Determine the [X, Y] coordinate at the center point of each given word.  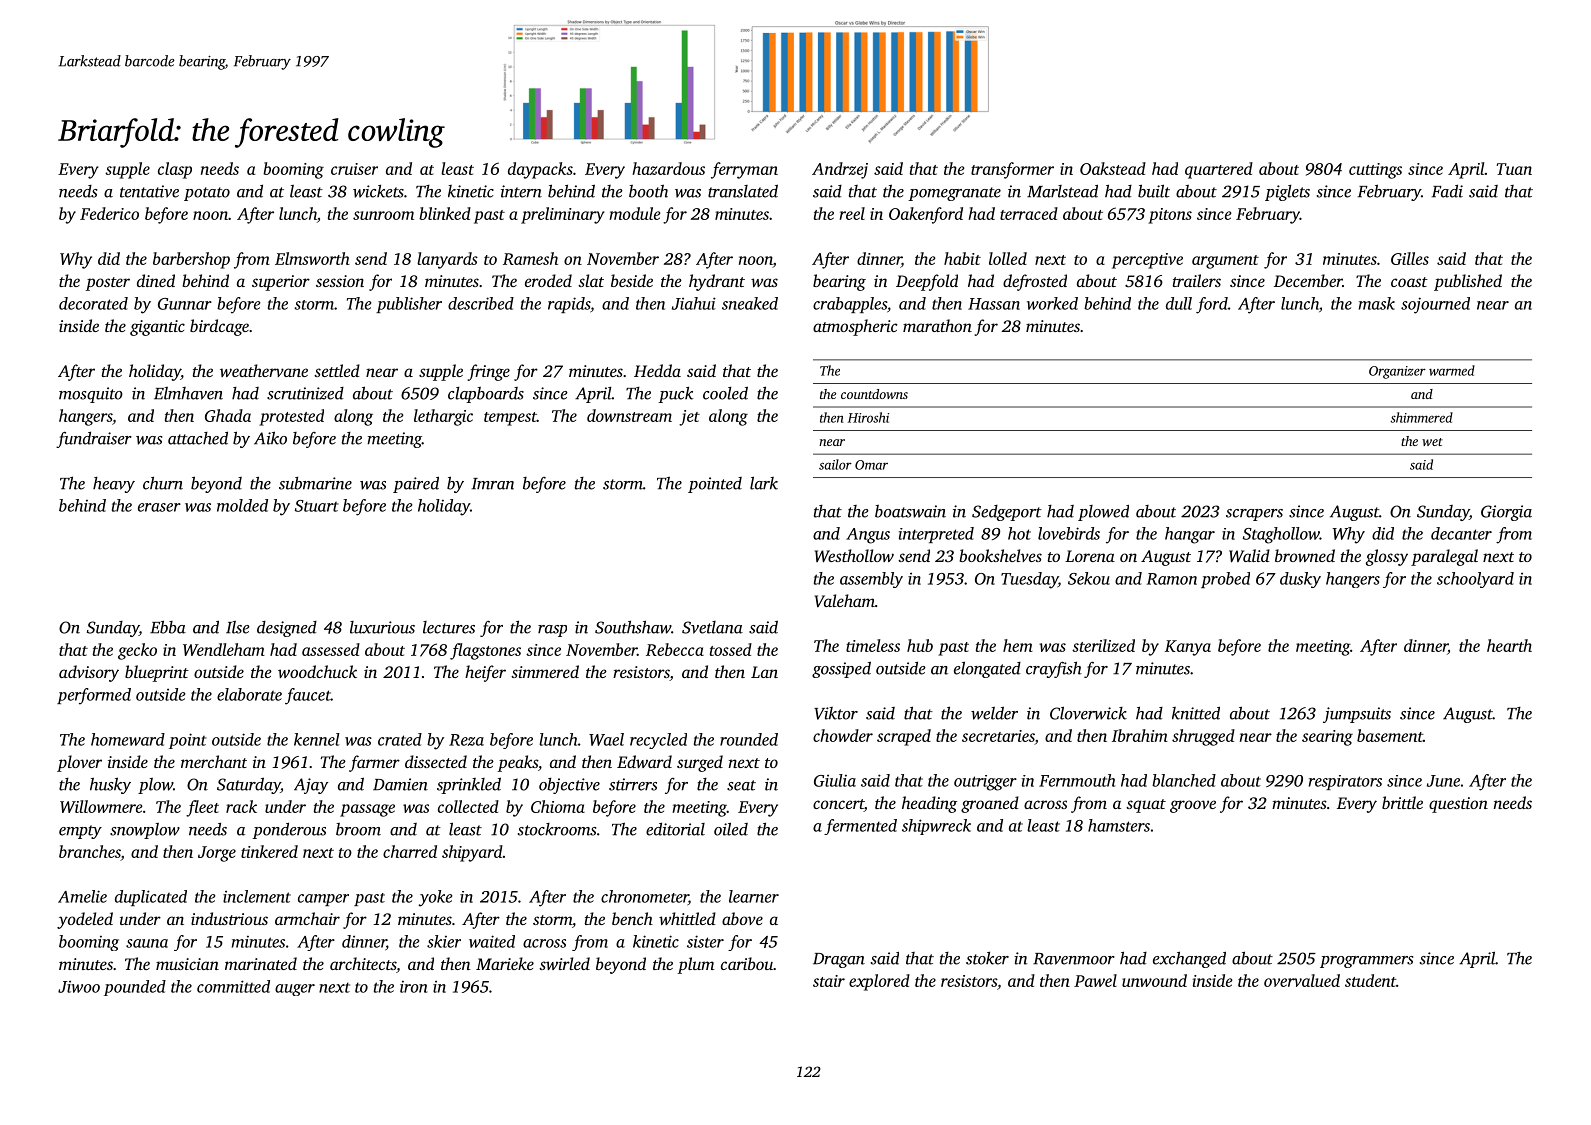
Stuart [317, 506]
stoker [987, 958]
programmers [1366, 962]
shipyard [472, 853]
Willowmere [101, 806]
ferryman [744, 170]
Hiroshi [868, 417]
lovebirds [1069, 533]
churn [163, 483]
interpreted [936, 535]
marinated [261, 963]
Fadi [1447, 191]
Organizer [1397, 372]
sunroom [383, 215]
